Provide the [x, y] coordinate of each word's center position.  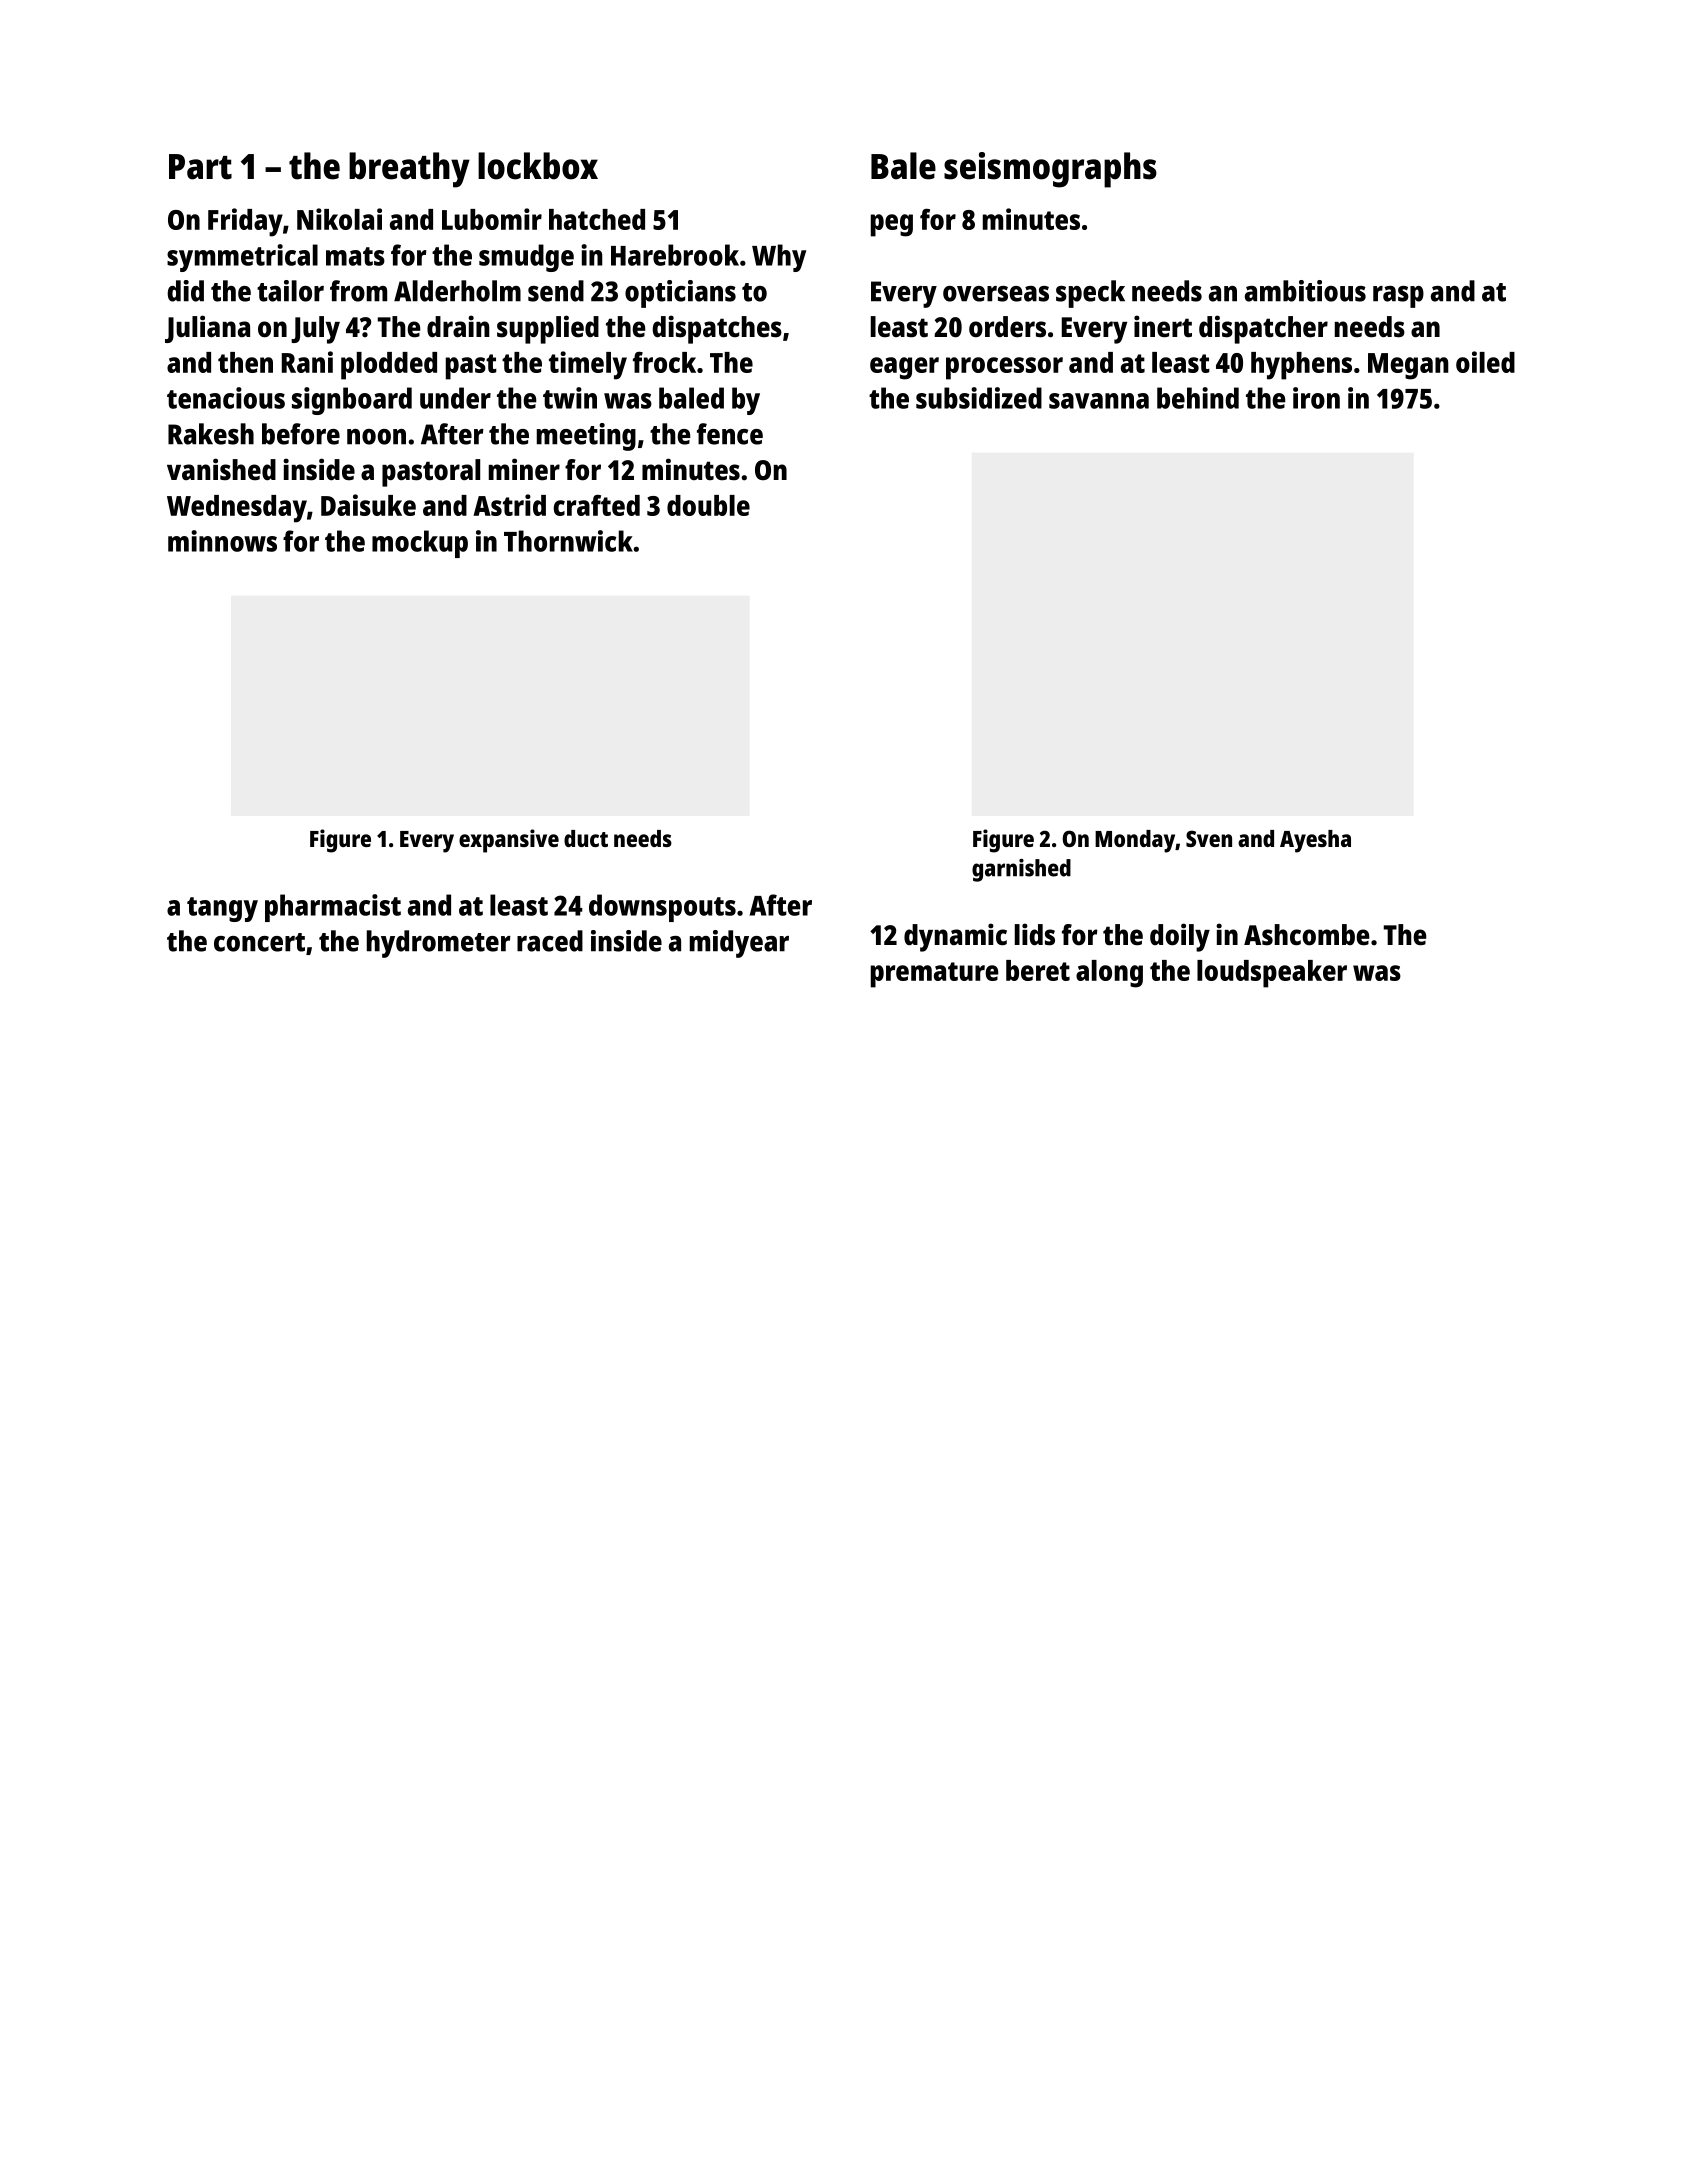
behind [1198, 398]
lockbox [538, 166]
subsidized [979, 398]
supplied [548, 329]
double [708, 505]
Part [200, 167]
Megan [1408, 366]
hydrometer [439, 944]
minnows [222, 541]
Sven [1209, 838]
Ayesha [1315, 841]
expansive [509, 841]
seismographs [1050, 170]
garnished [1021, 870]
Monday [1135, 841]
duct [586, 838]
